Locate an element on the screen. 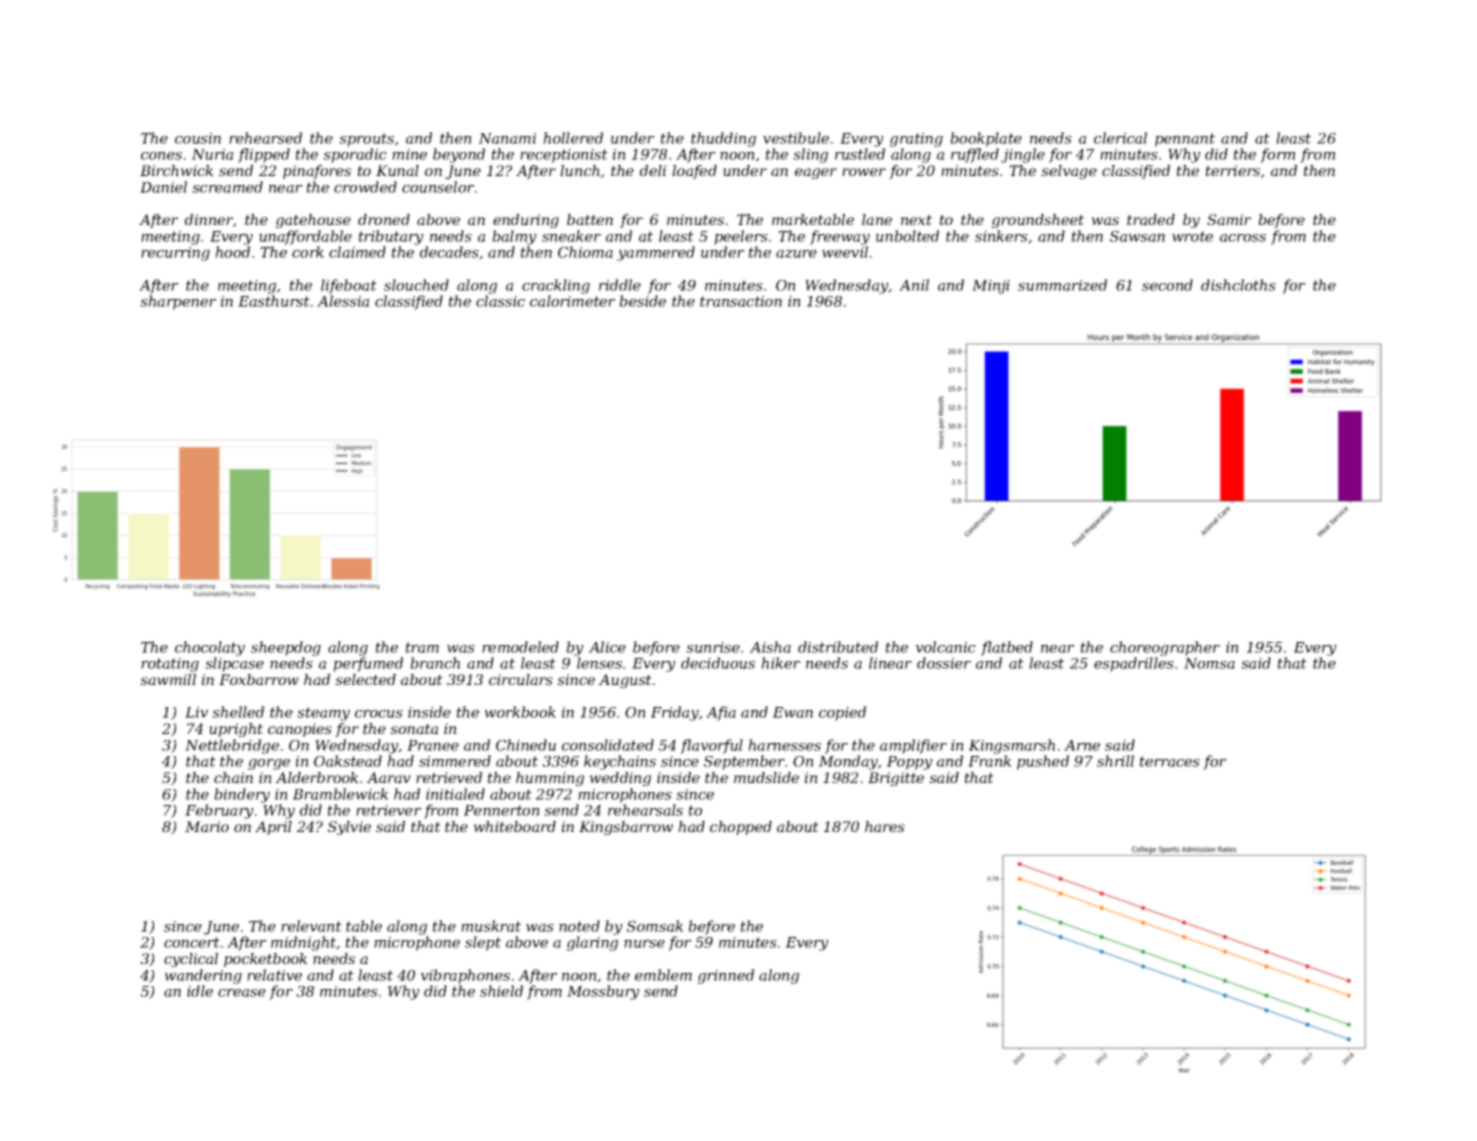  flatbed is located at coordinates (1007, 648).
